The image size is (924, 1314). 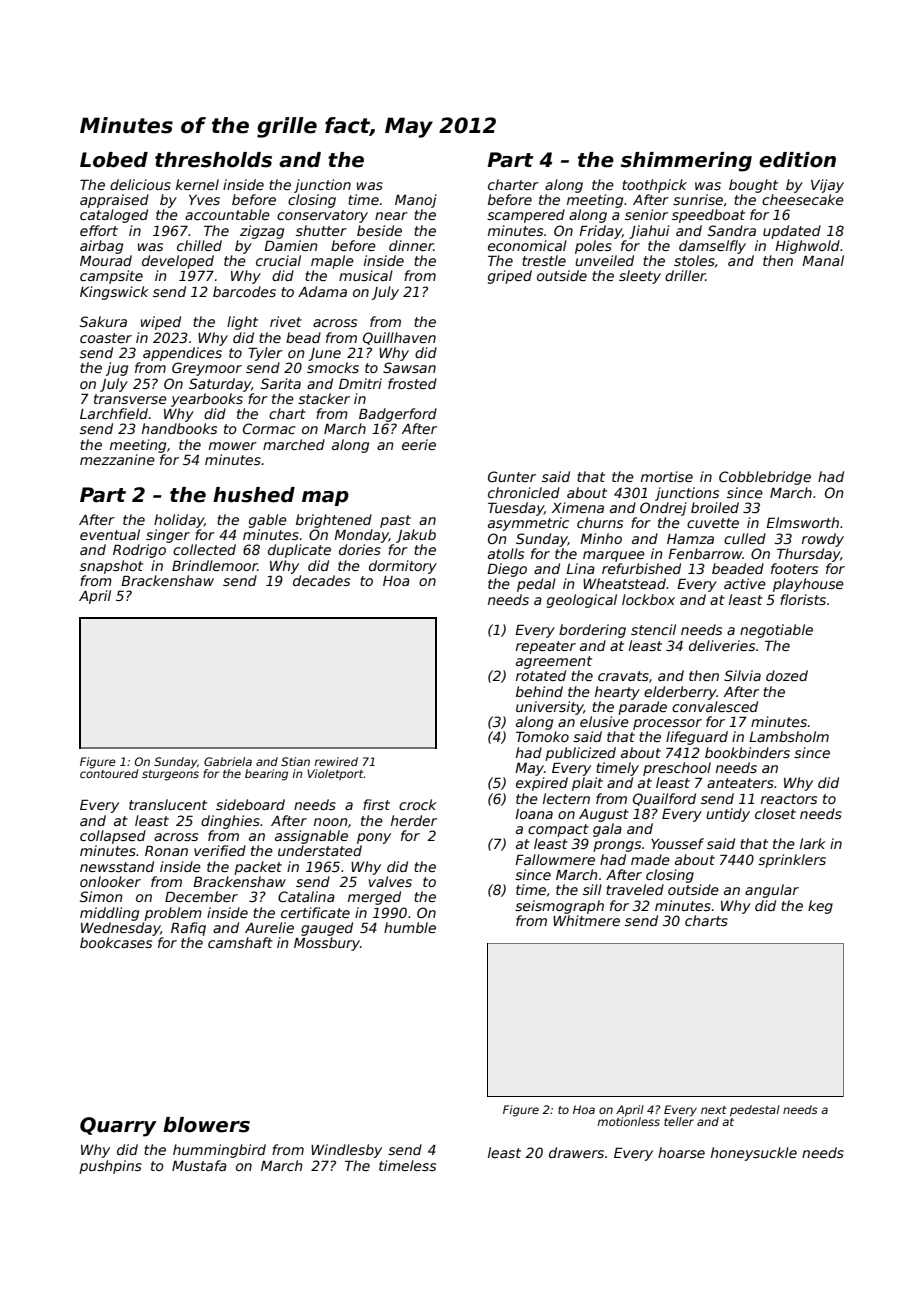 I want to click on drawers, so click(x=576, y=1152).
